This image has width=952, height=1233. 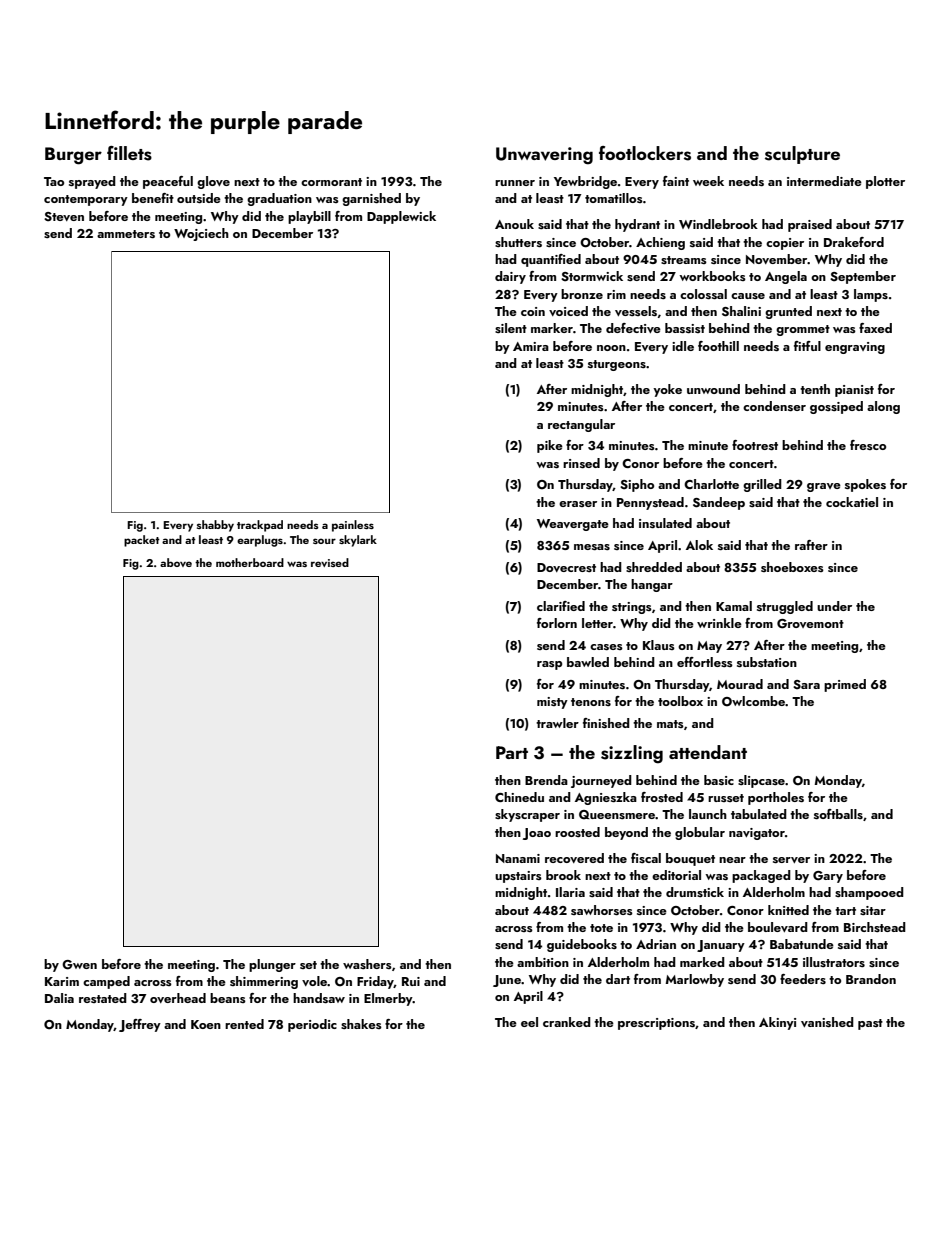 What do you see at coordinates (206, 1024) in the image?
I see `Koen` at bounding box center [206, 1024].
